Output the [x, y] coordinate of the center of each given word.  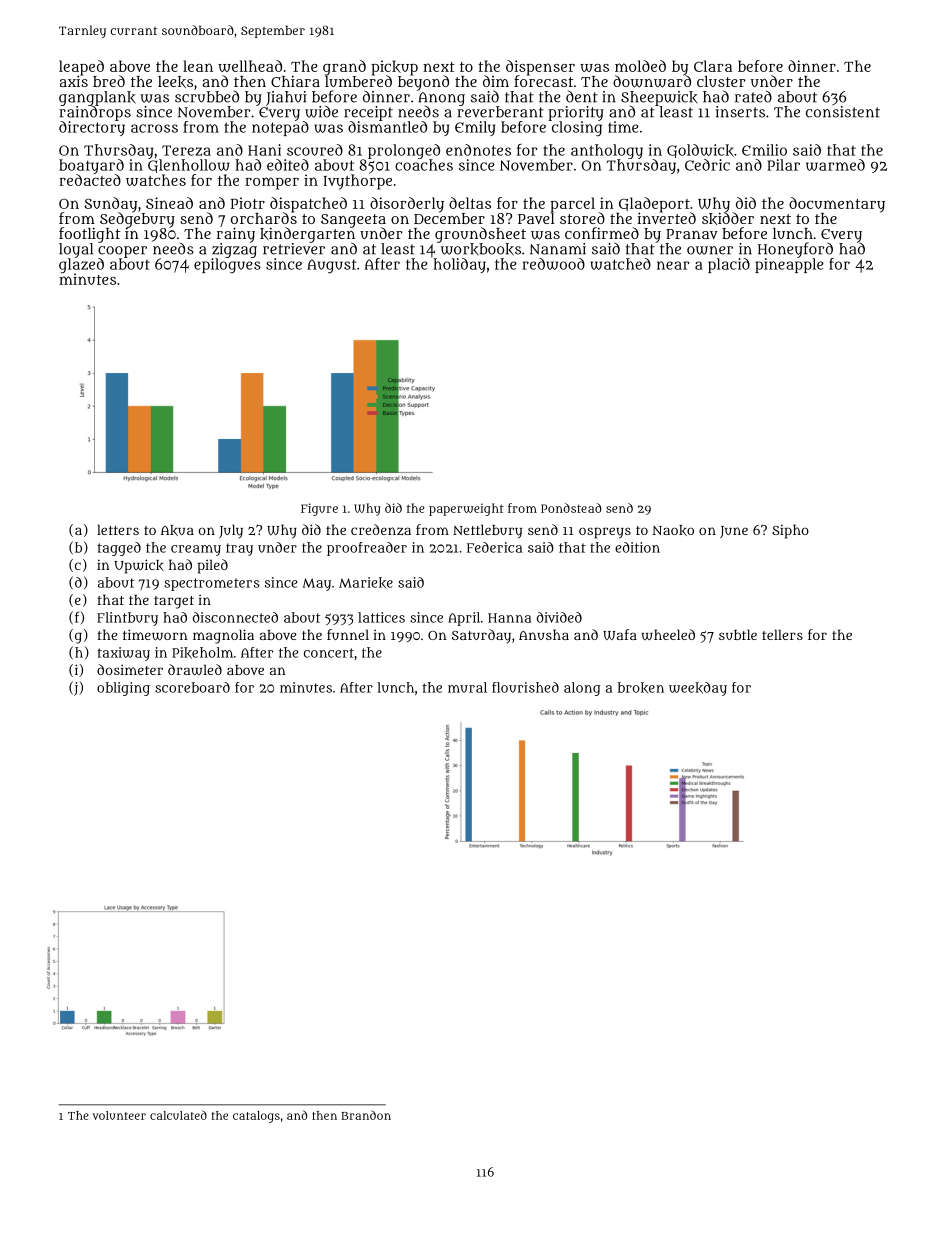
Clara [713, 66]
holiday [459, 265]
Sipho [790, 531]
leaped [81, 67]
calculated [178, 1115]
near [673, 265]
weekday [698, 689]
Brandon [366, 1115]
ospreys [605, 533]
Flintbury [127, 619]
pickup [394, 67]
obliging [123, 689]
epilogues [227, 266]
